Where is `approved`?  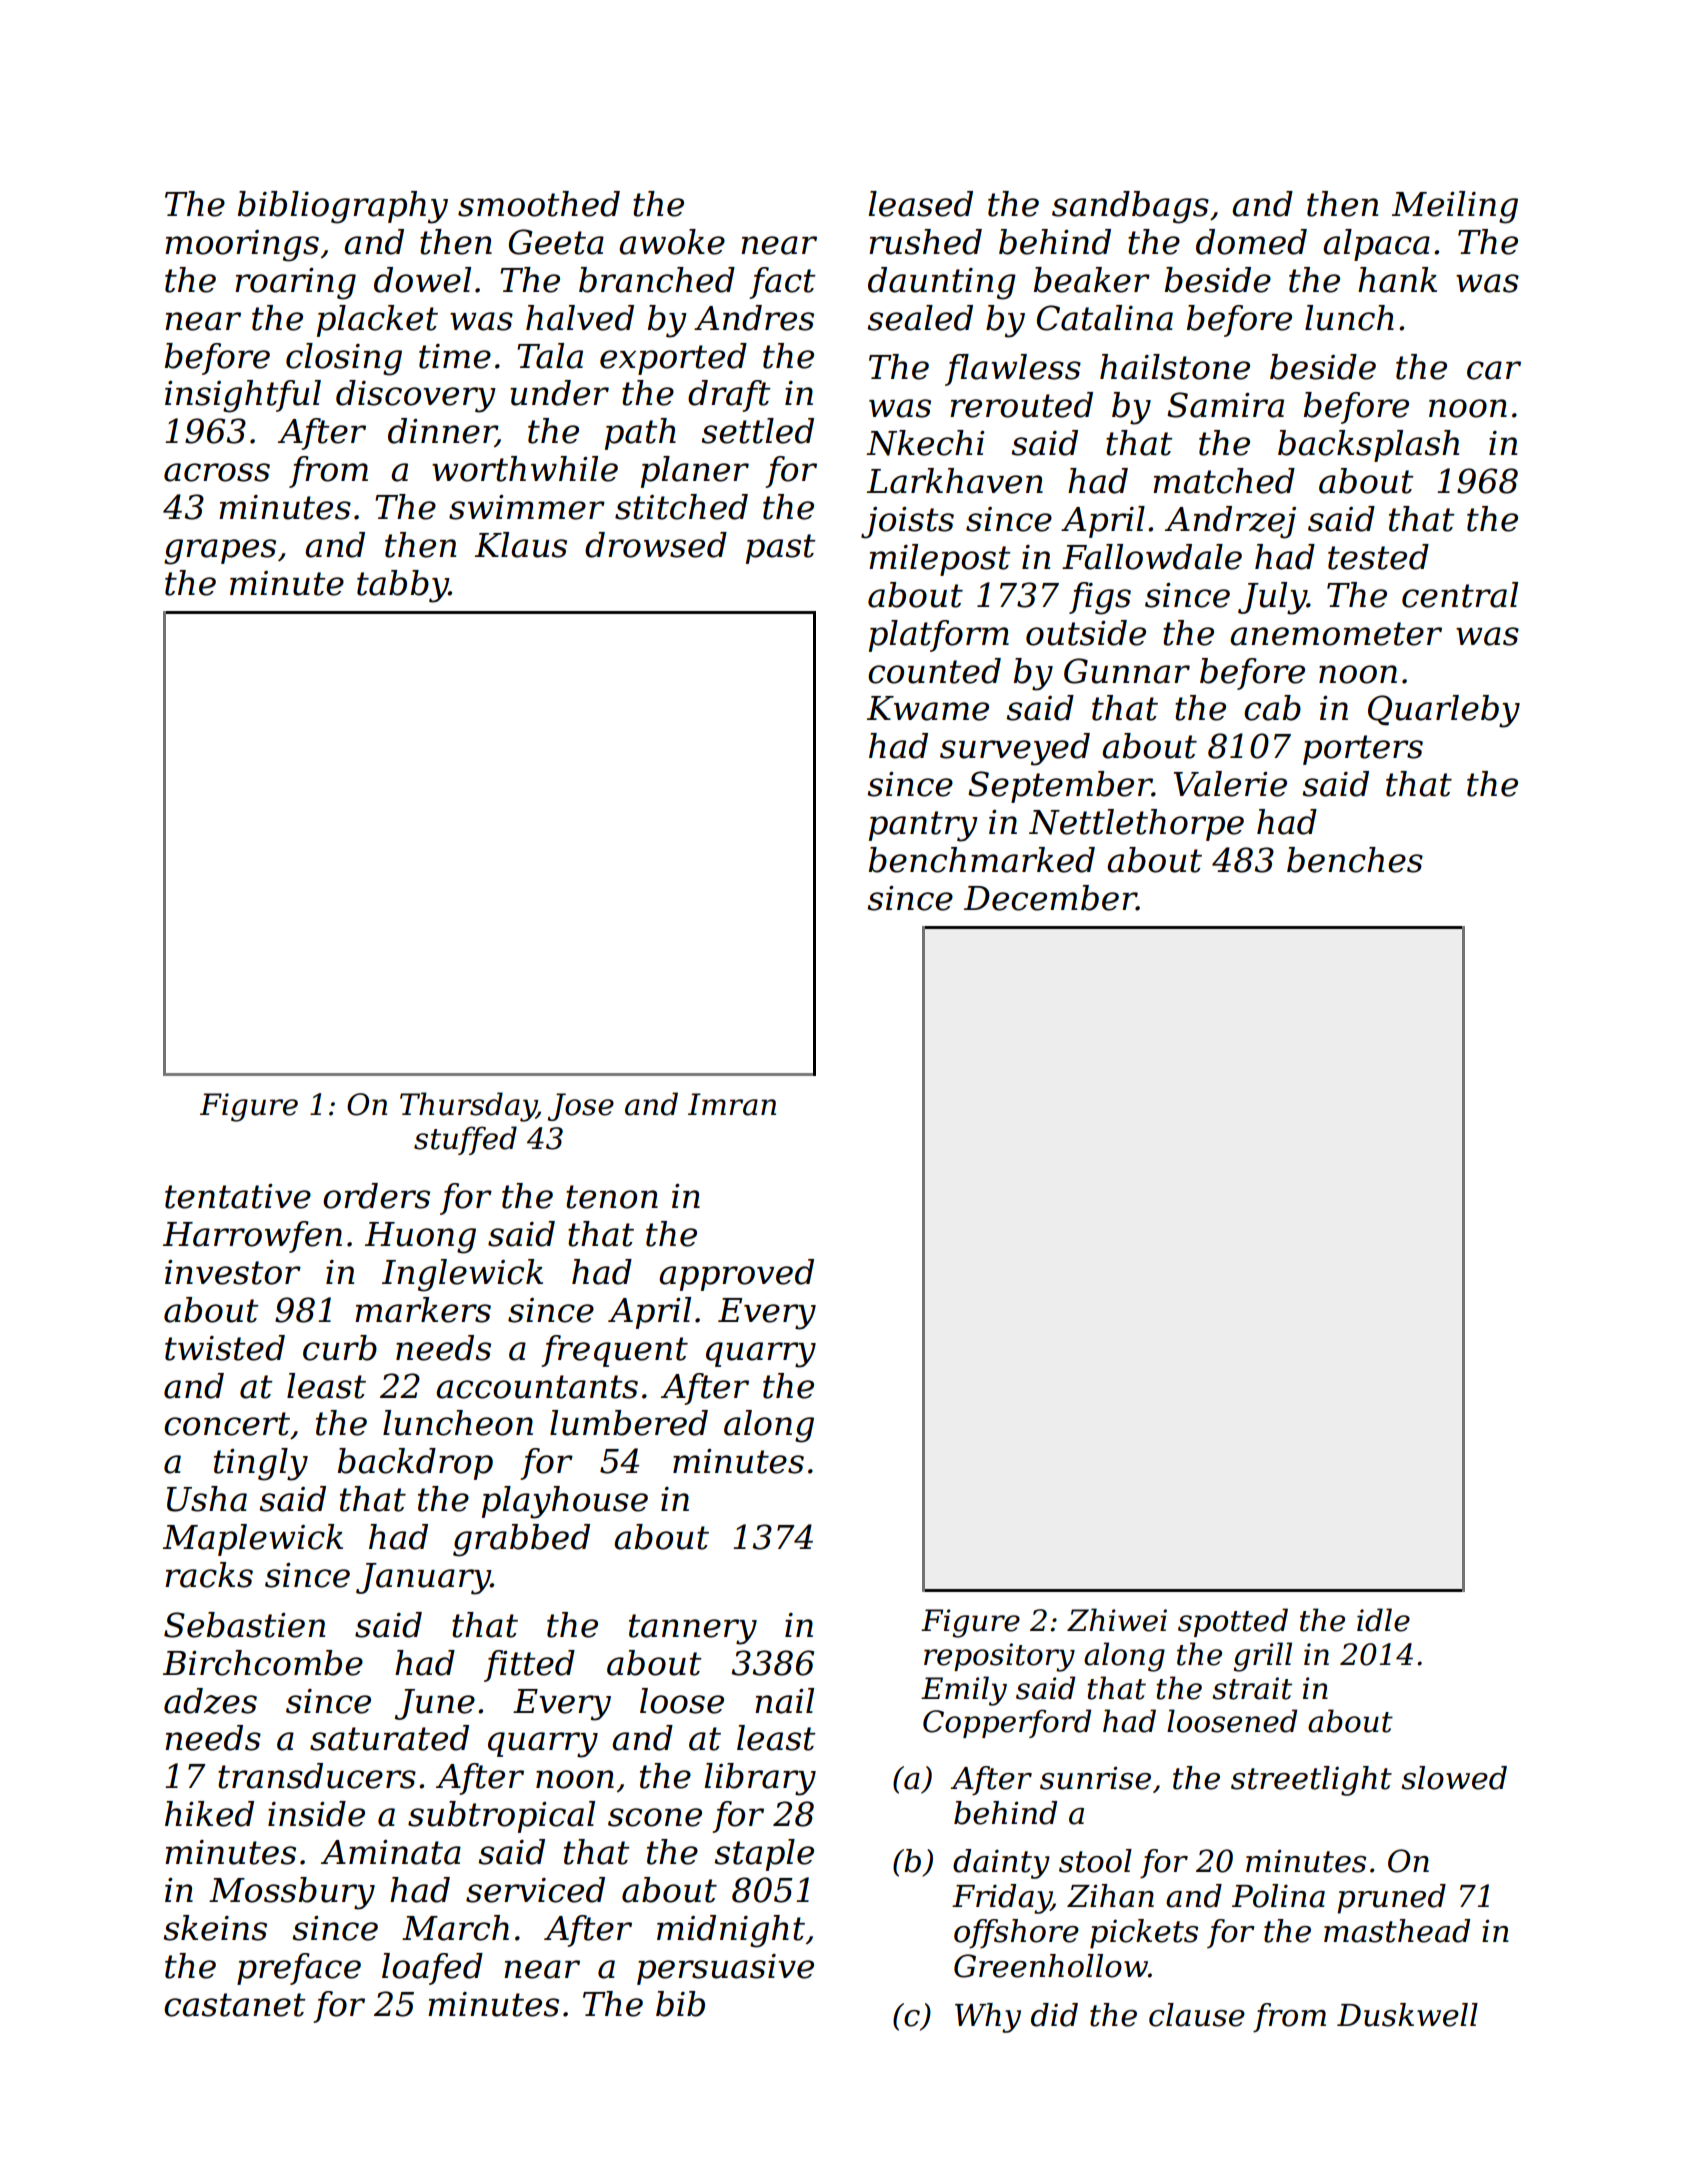
approved is located at coordinates (736, 1275).
